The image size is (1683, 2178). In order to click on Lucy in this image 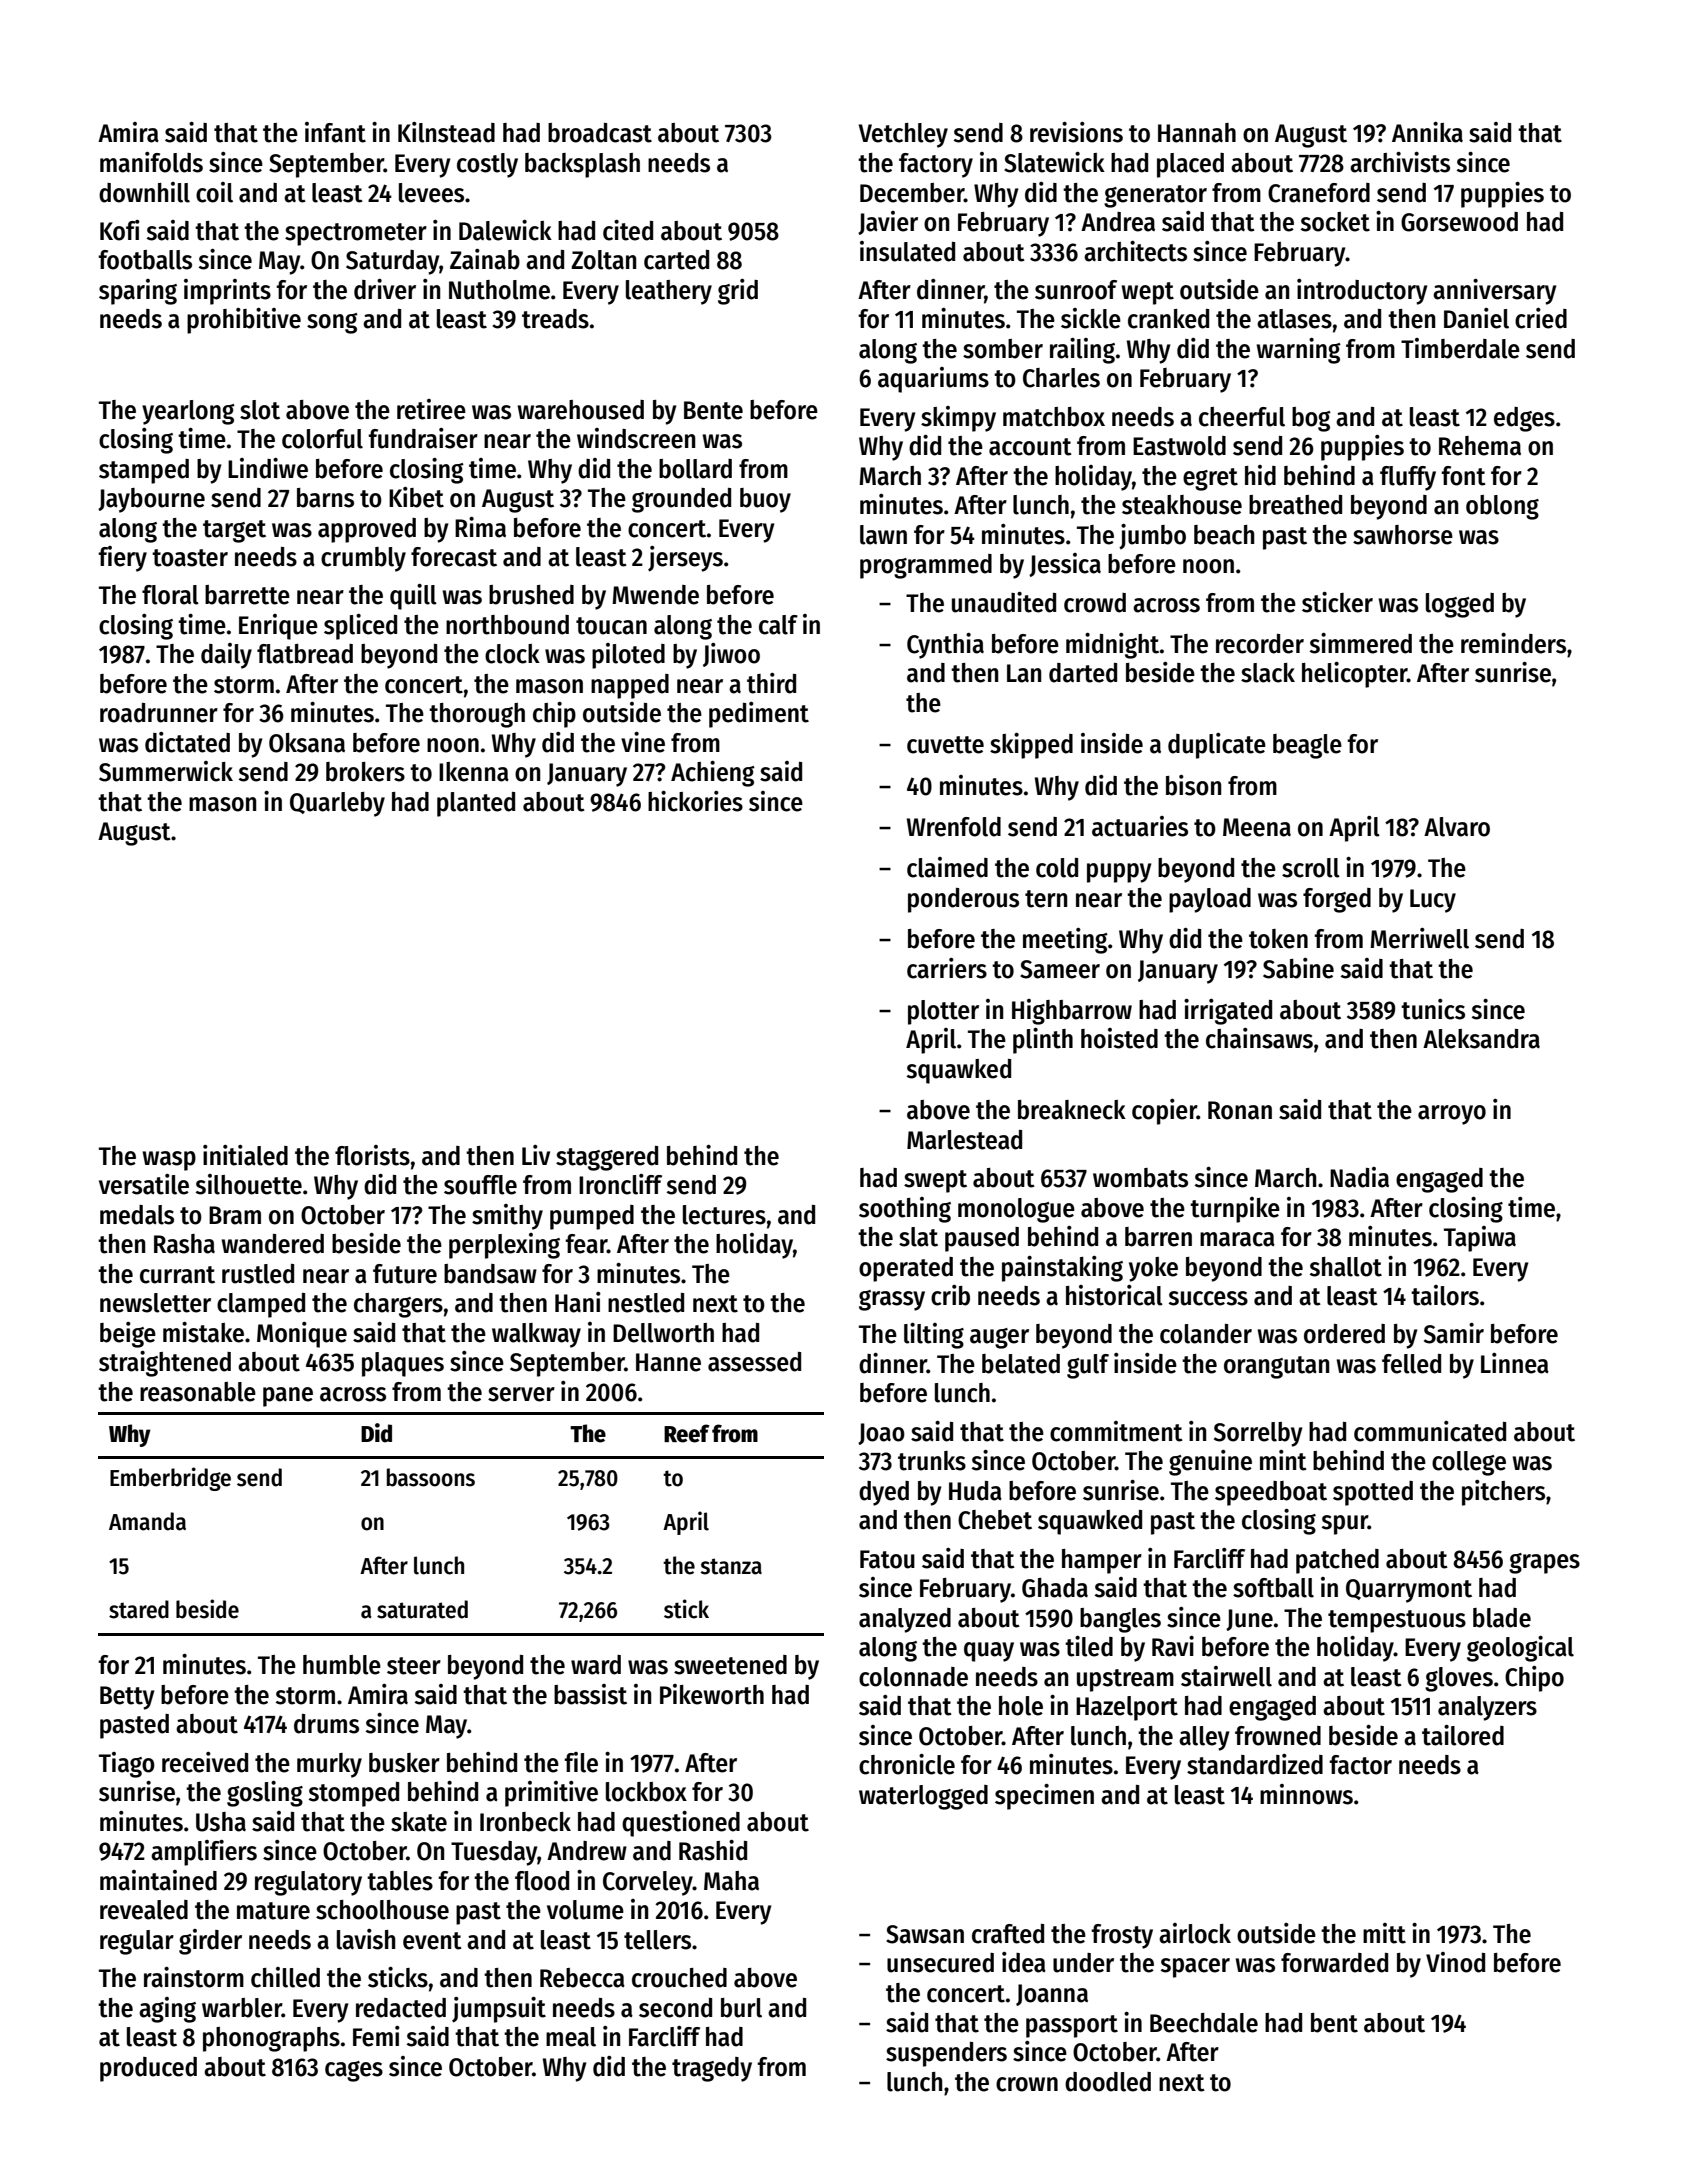, I will do `click(1433, 901)`.
